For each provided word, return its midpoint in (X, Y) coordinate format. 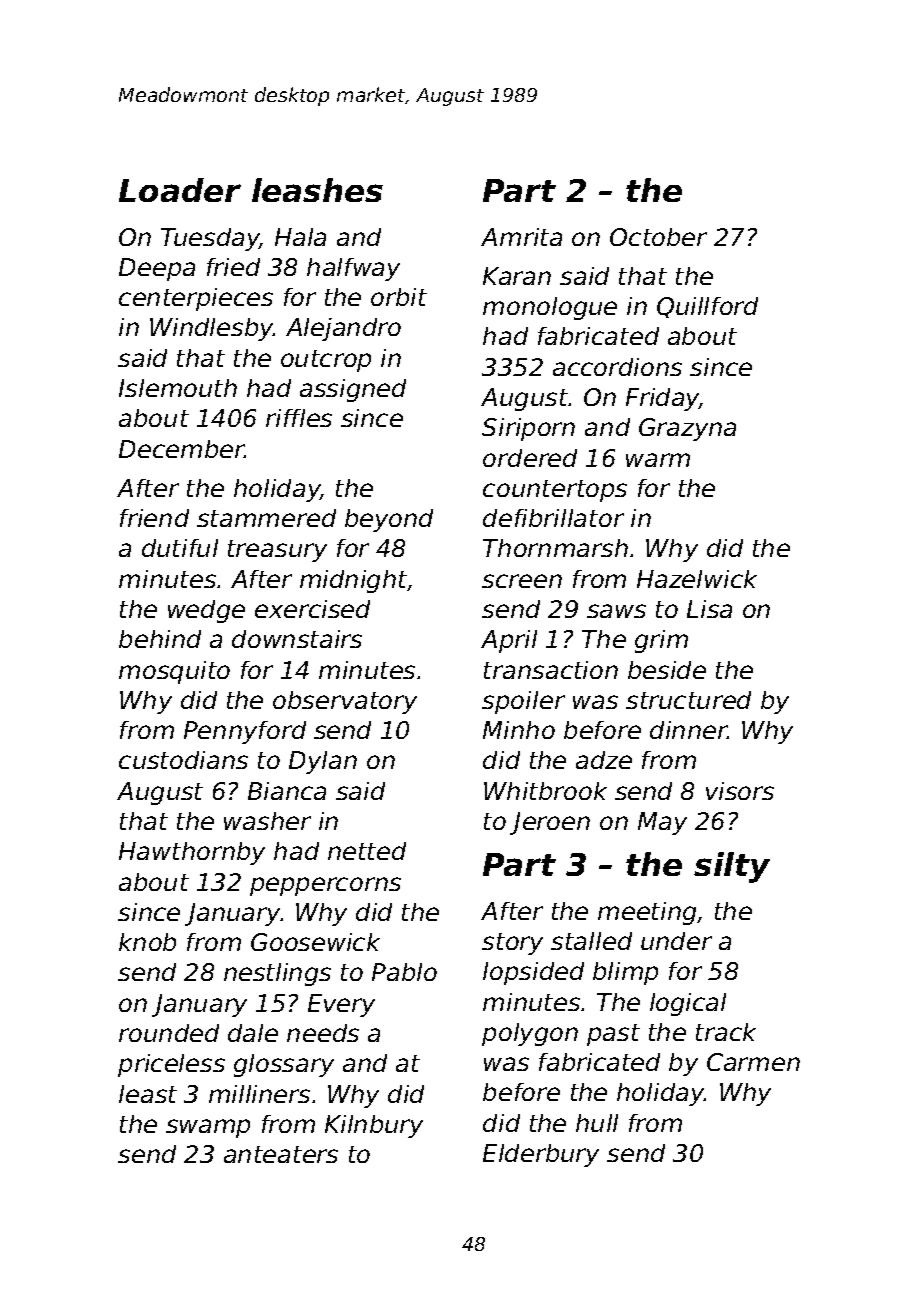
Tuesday (210, 239)
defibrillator (553, 518)
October (658, 237)
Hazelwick (697, 579)
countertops (555, 491)
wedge (206, 611)
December (182, 449)
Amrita (521, 237)
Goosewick (315, 942)
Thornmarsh (555, 548)
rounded (169, 1033)
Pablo (404, 972)
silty (732, 867)
